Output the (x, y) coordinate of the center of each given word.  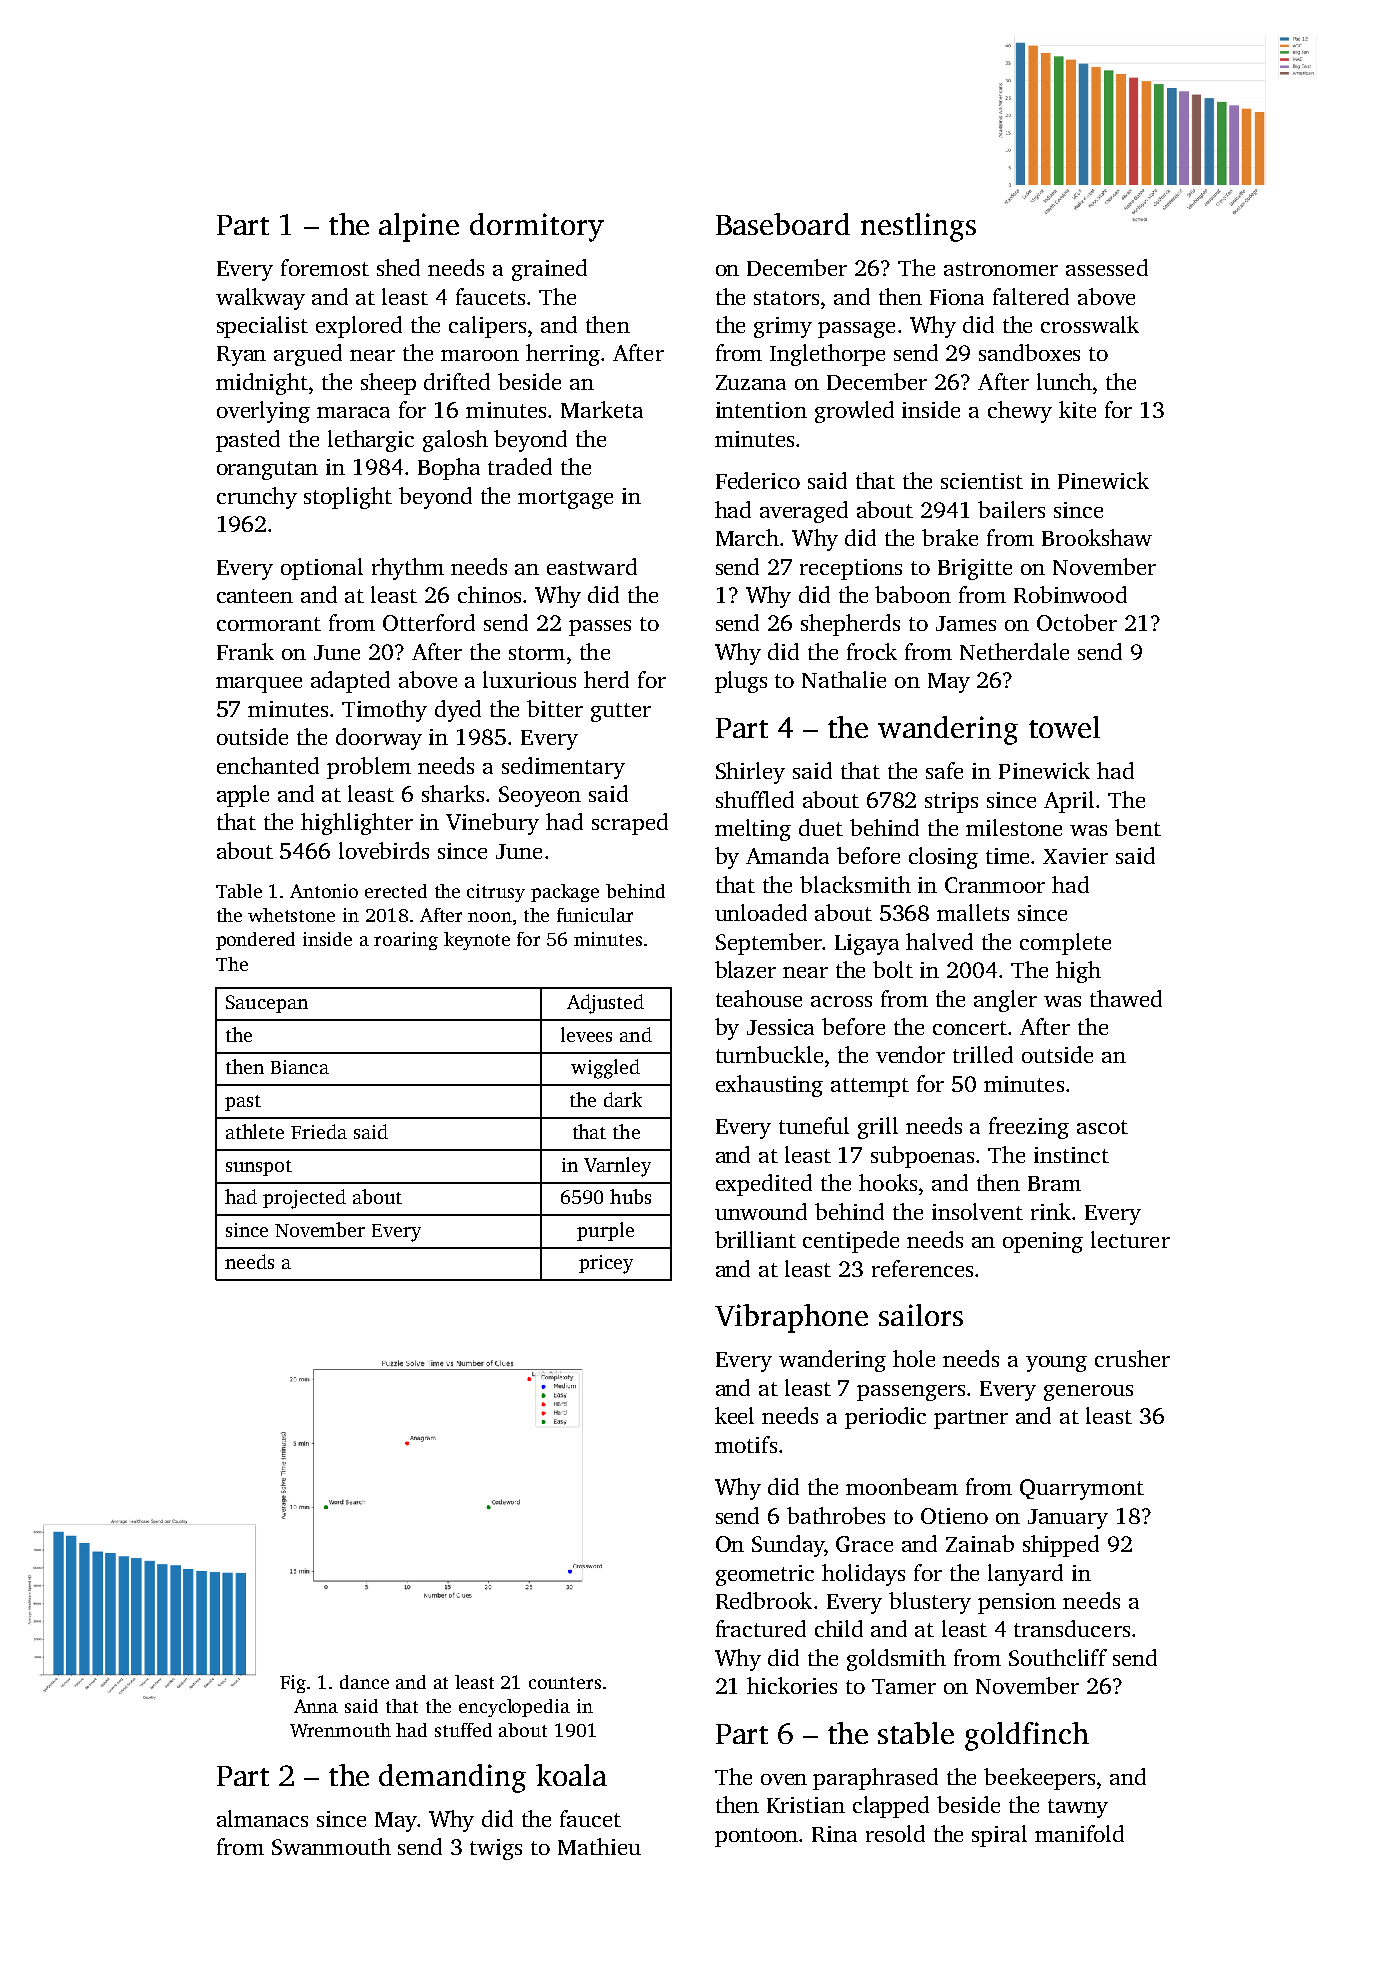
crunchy (257, 498)
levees (586, 1034)
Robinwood (1070, 594)
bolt (893, 969)
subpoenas (922, 1157)
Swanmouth (331, 1846)
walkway (260, 299)
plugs (741, 682)
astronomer (1001, 269)
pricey (606, 1264)
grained (549, 270)
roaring (406, 941)
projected (304, 1199)
